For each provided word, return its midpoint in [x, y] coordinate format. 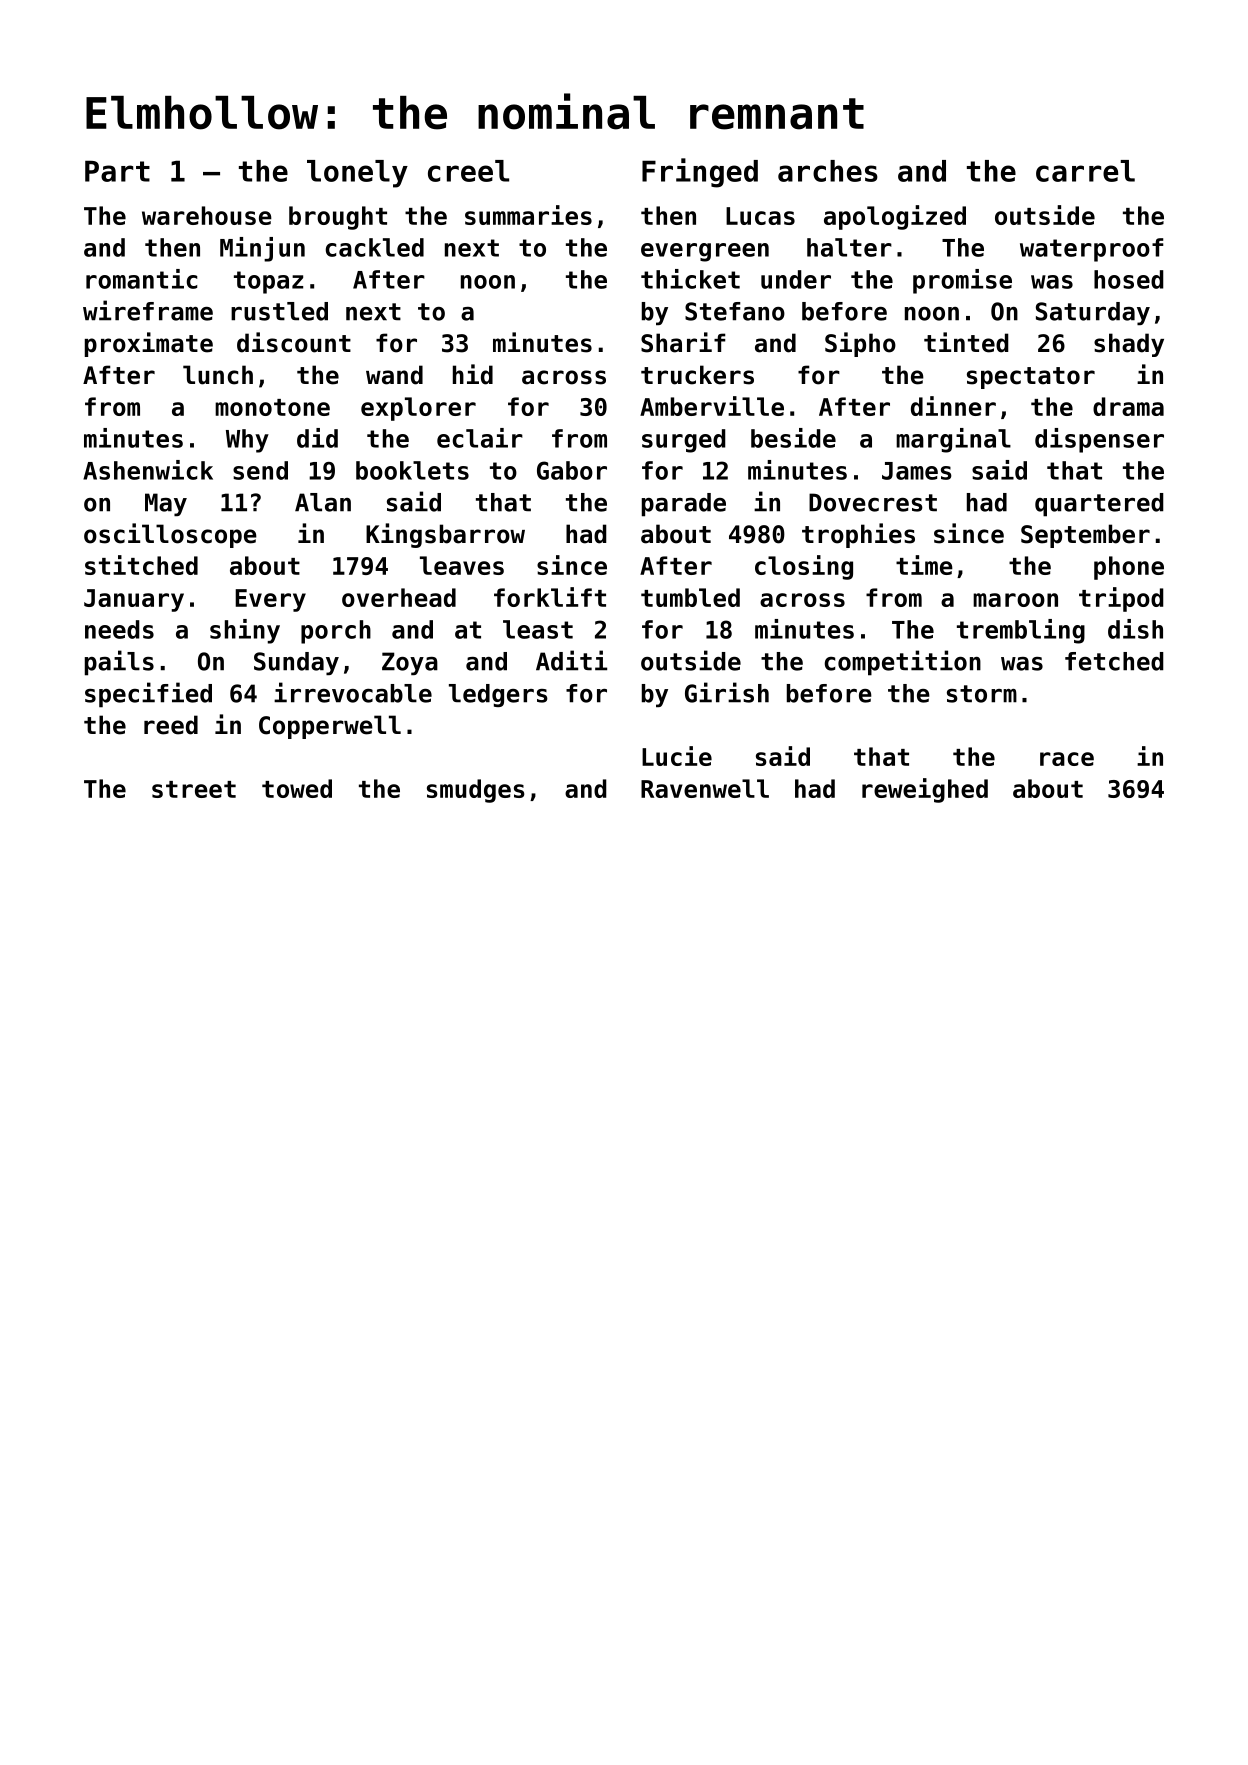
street [194, 789]
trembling [1021, 631]
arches [828, 171]
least [538, 629]
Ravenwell [705, 788]
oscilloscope [170, 535]
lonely [357, 174]
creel [468, 171]
